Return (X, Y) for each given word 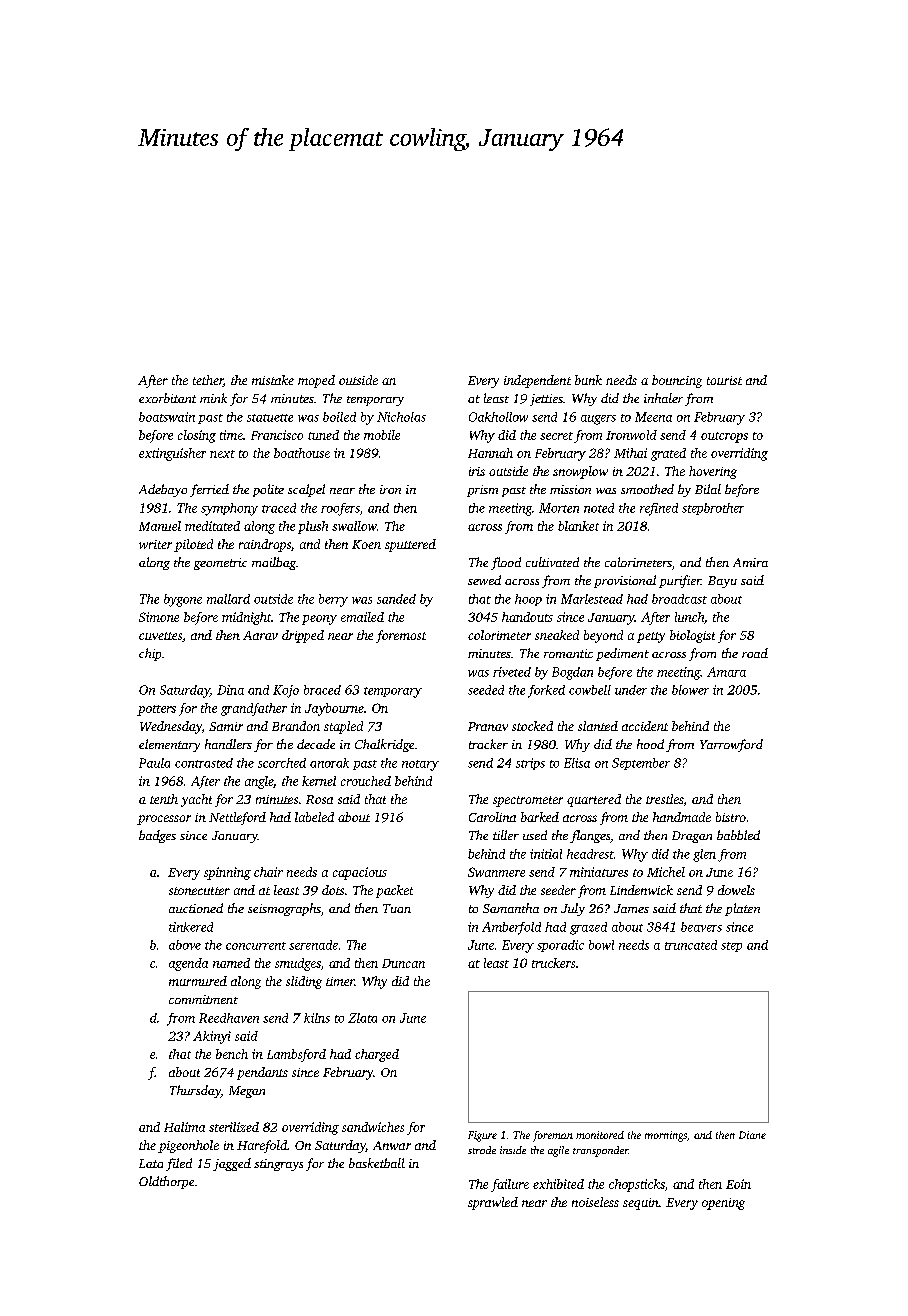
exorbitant (167, 398)
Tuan (397, 908)
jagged (232, 1164)
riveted (512, 672)
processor (164, 820)
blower (690, 690)
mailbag (274, 563)
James (631, 908)
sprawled (493, 1203)
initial (546, 854)
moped (316, 381)
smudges (298, 964)
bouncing (677, 381)
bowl (601, 945)
